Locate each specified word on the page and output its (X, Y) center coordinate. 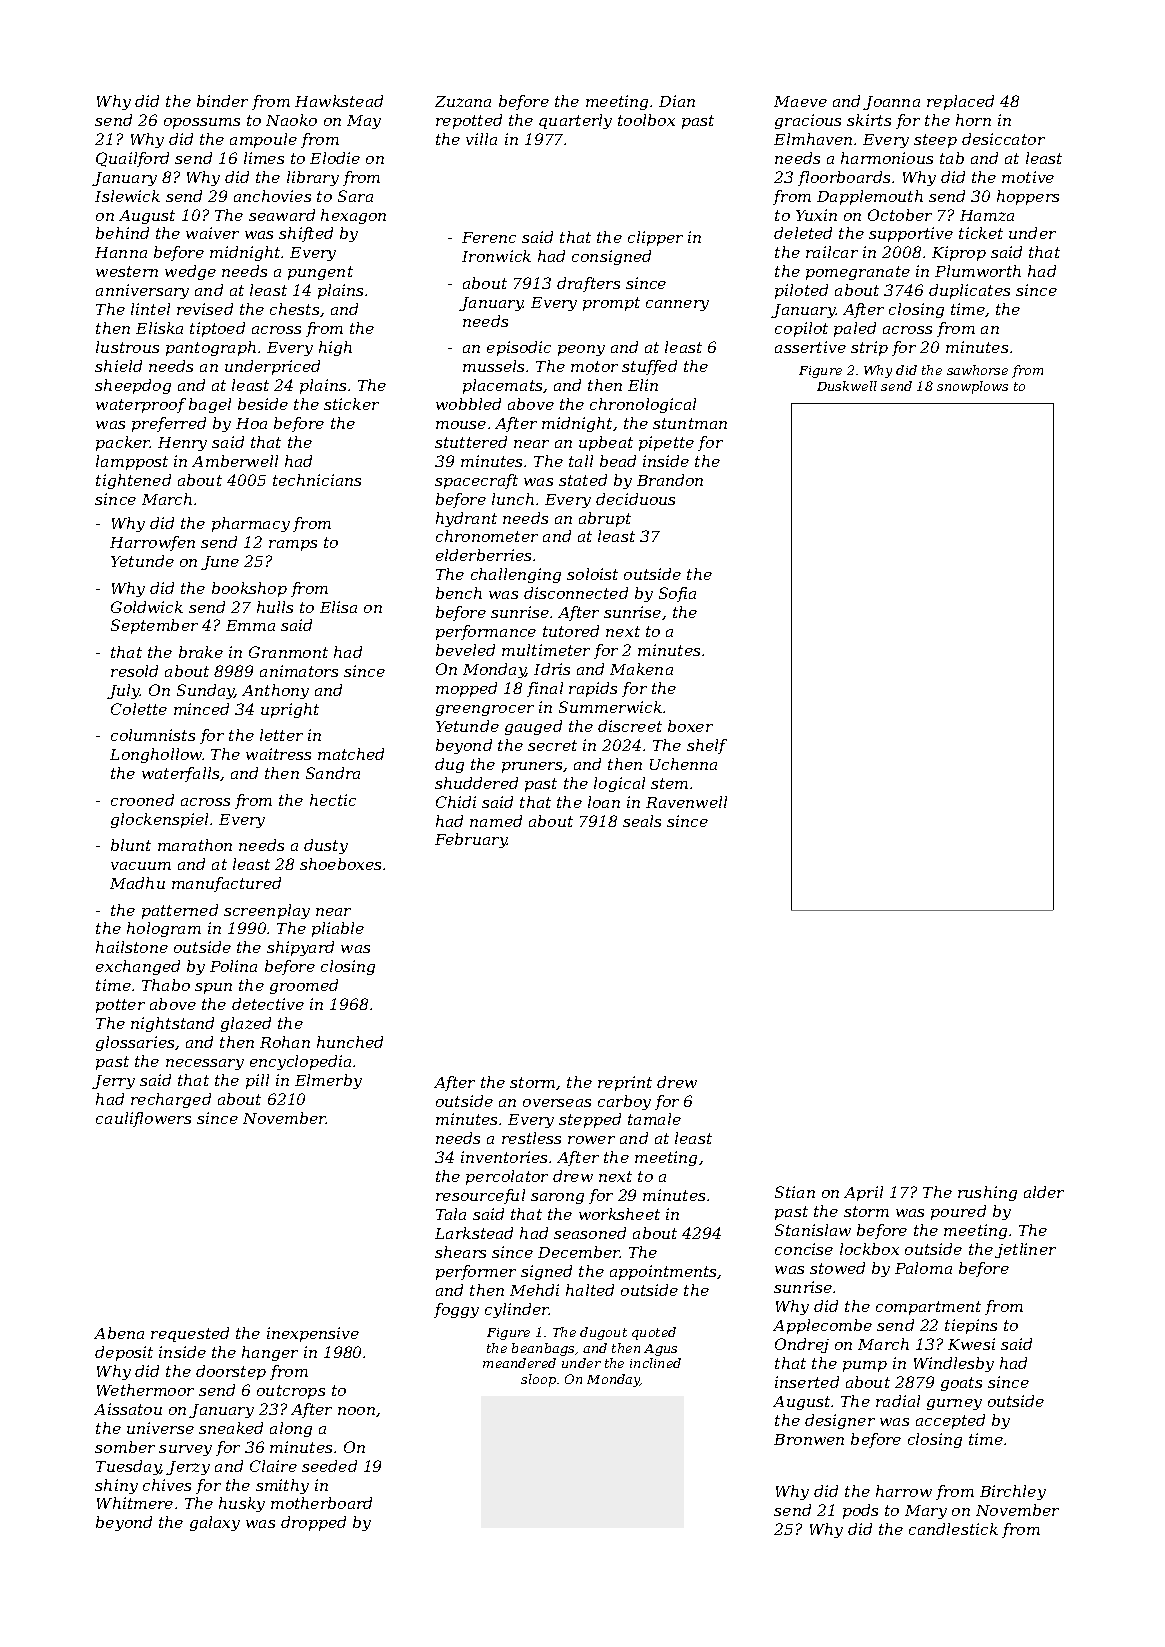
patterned (180, 911)
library (313, 178)
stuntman (690, 423)
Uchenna (683, 764)
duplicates (969, 291)
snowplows (972, 387)
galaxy (215, 1523)
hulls (275, 607)
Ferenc (489, 237)
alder (1044, 1192)
